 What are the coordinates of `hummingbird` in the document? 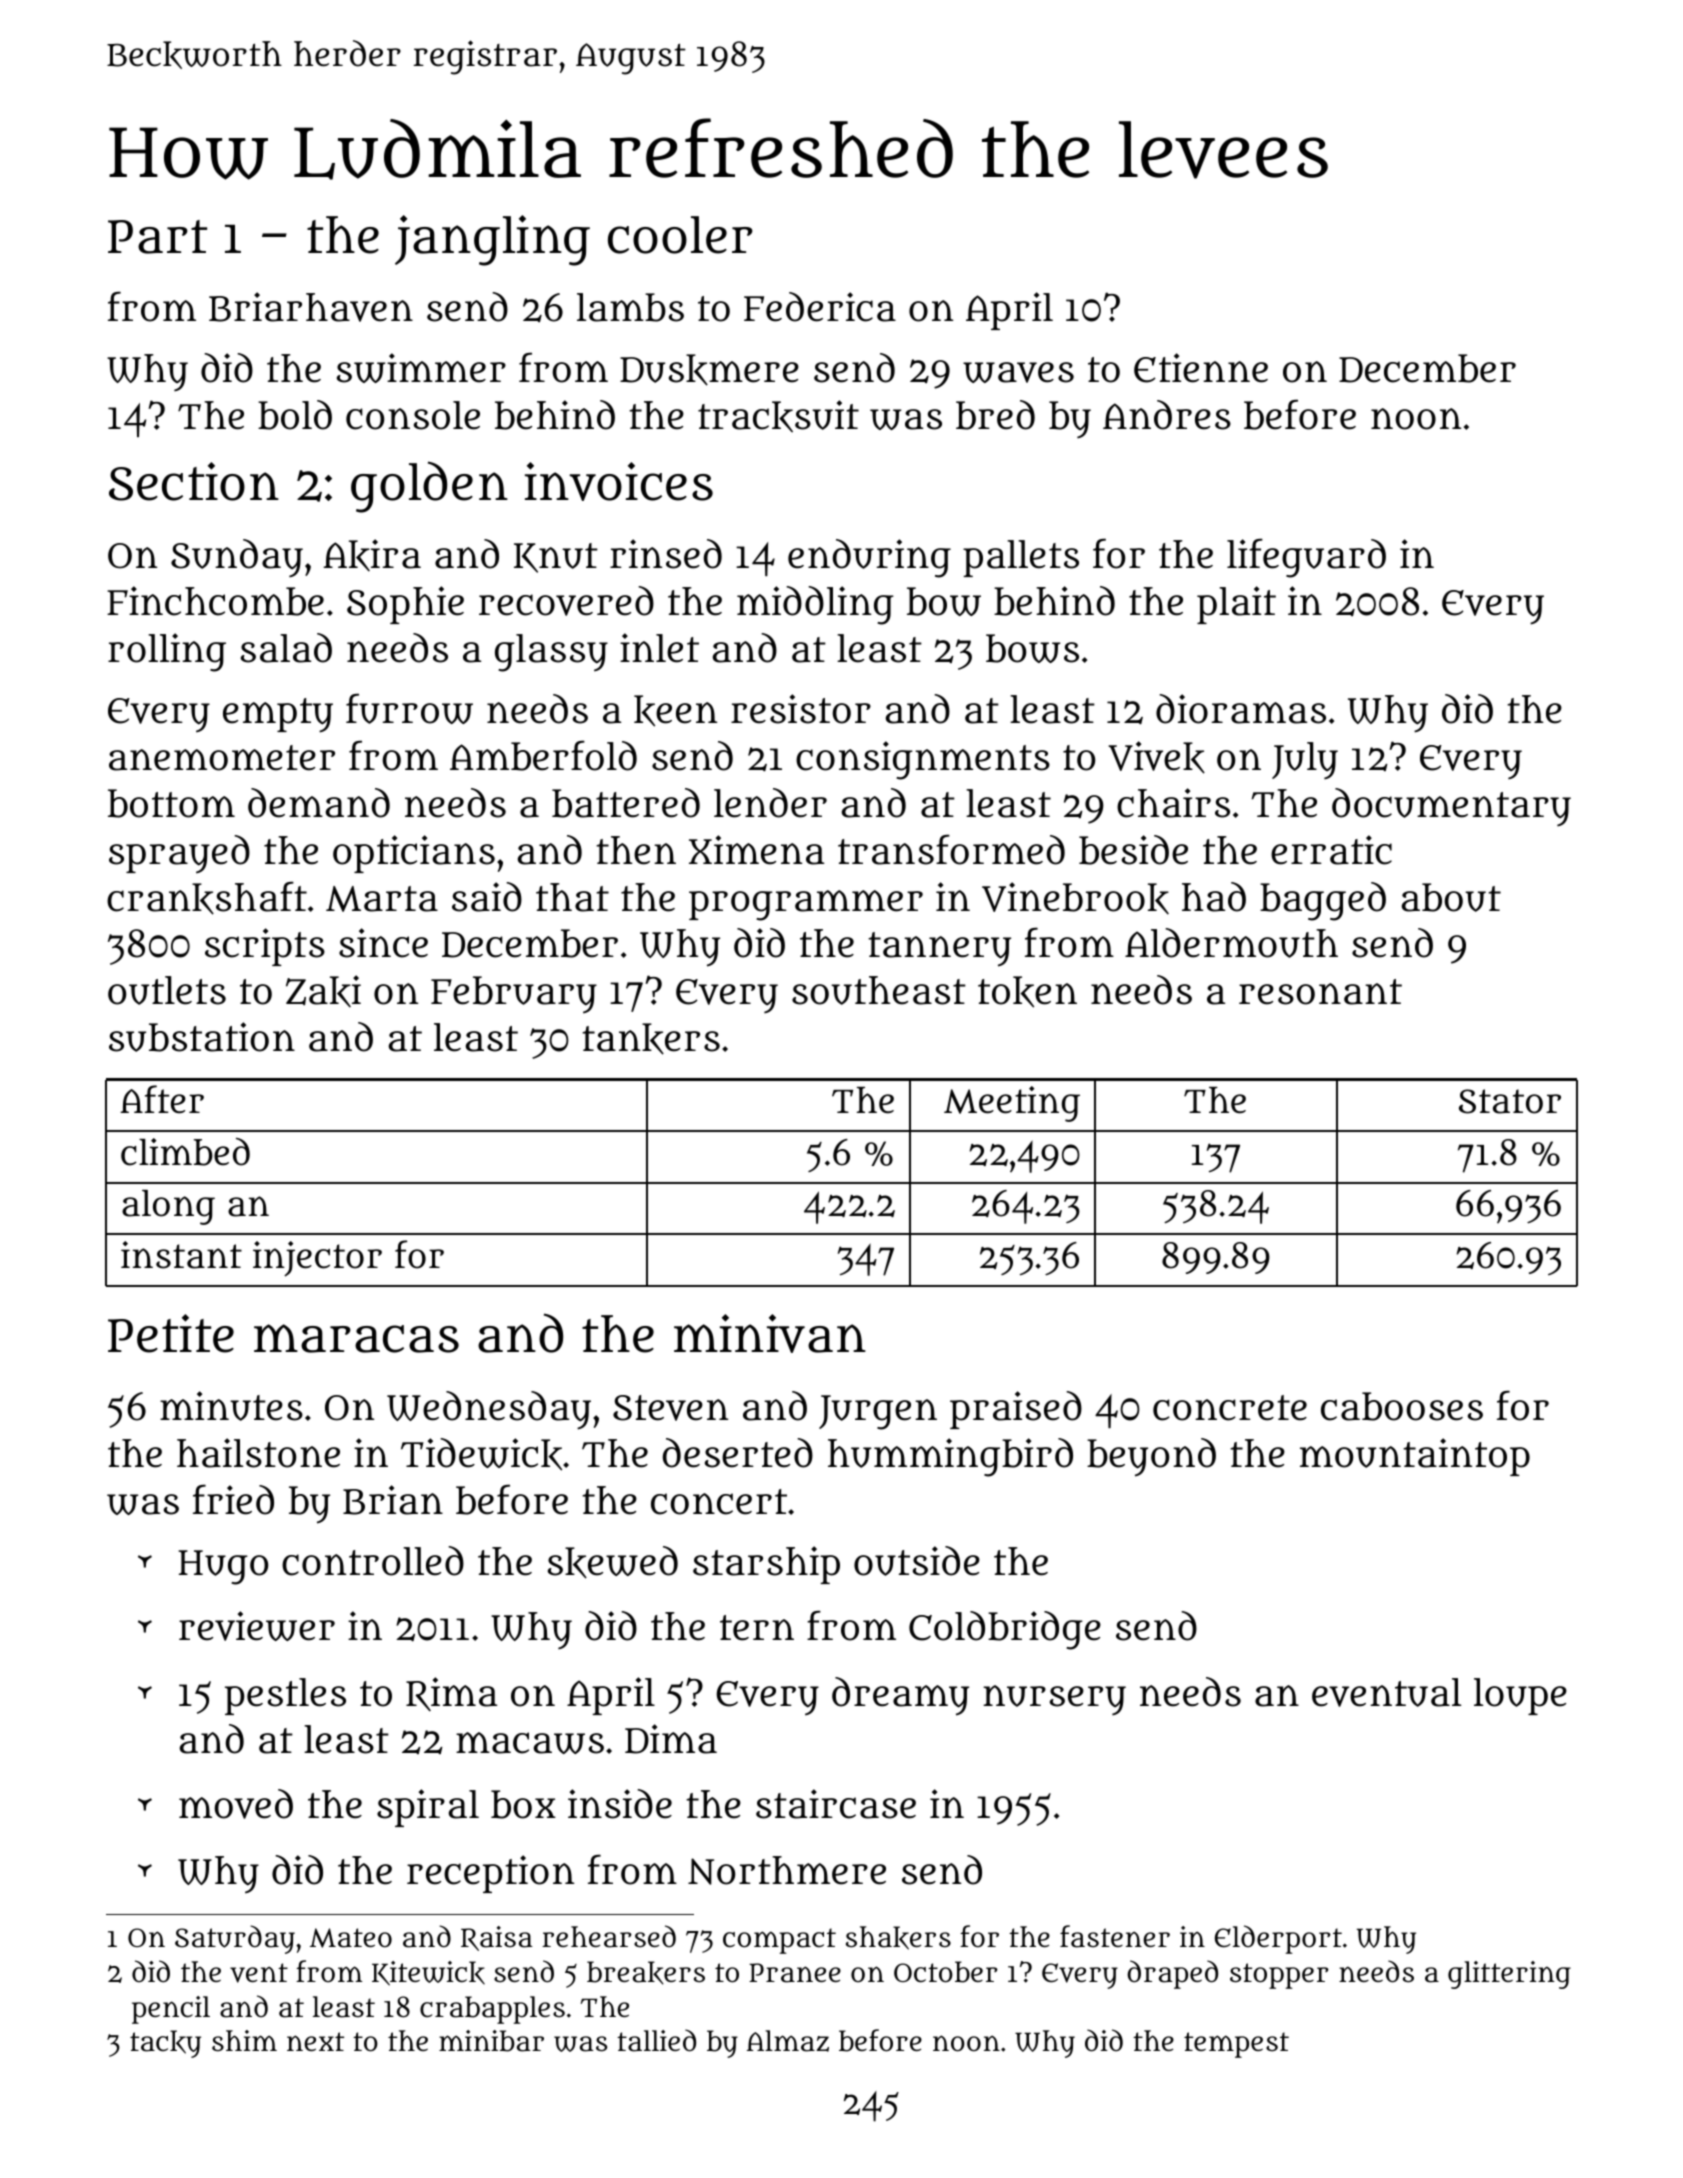 It's located at (950, 1457).
